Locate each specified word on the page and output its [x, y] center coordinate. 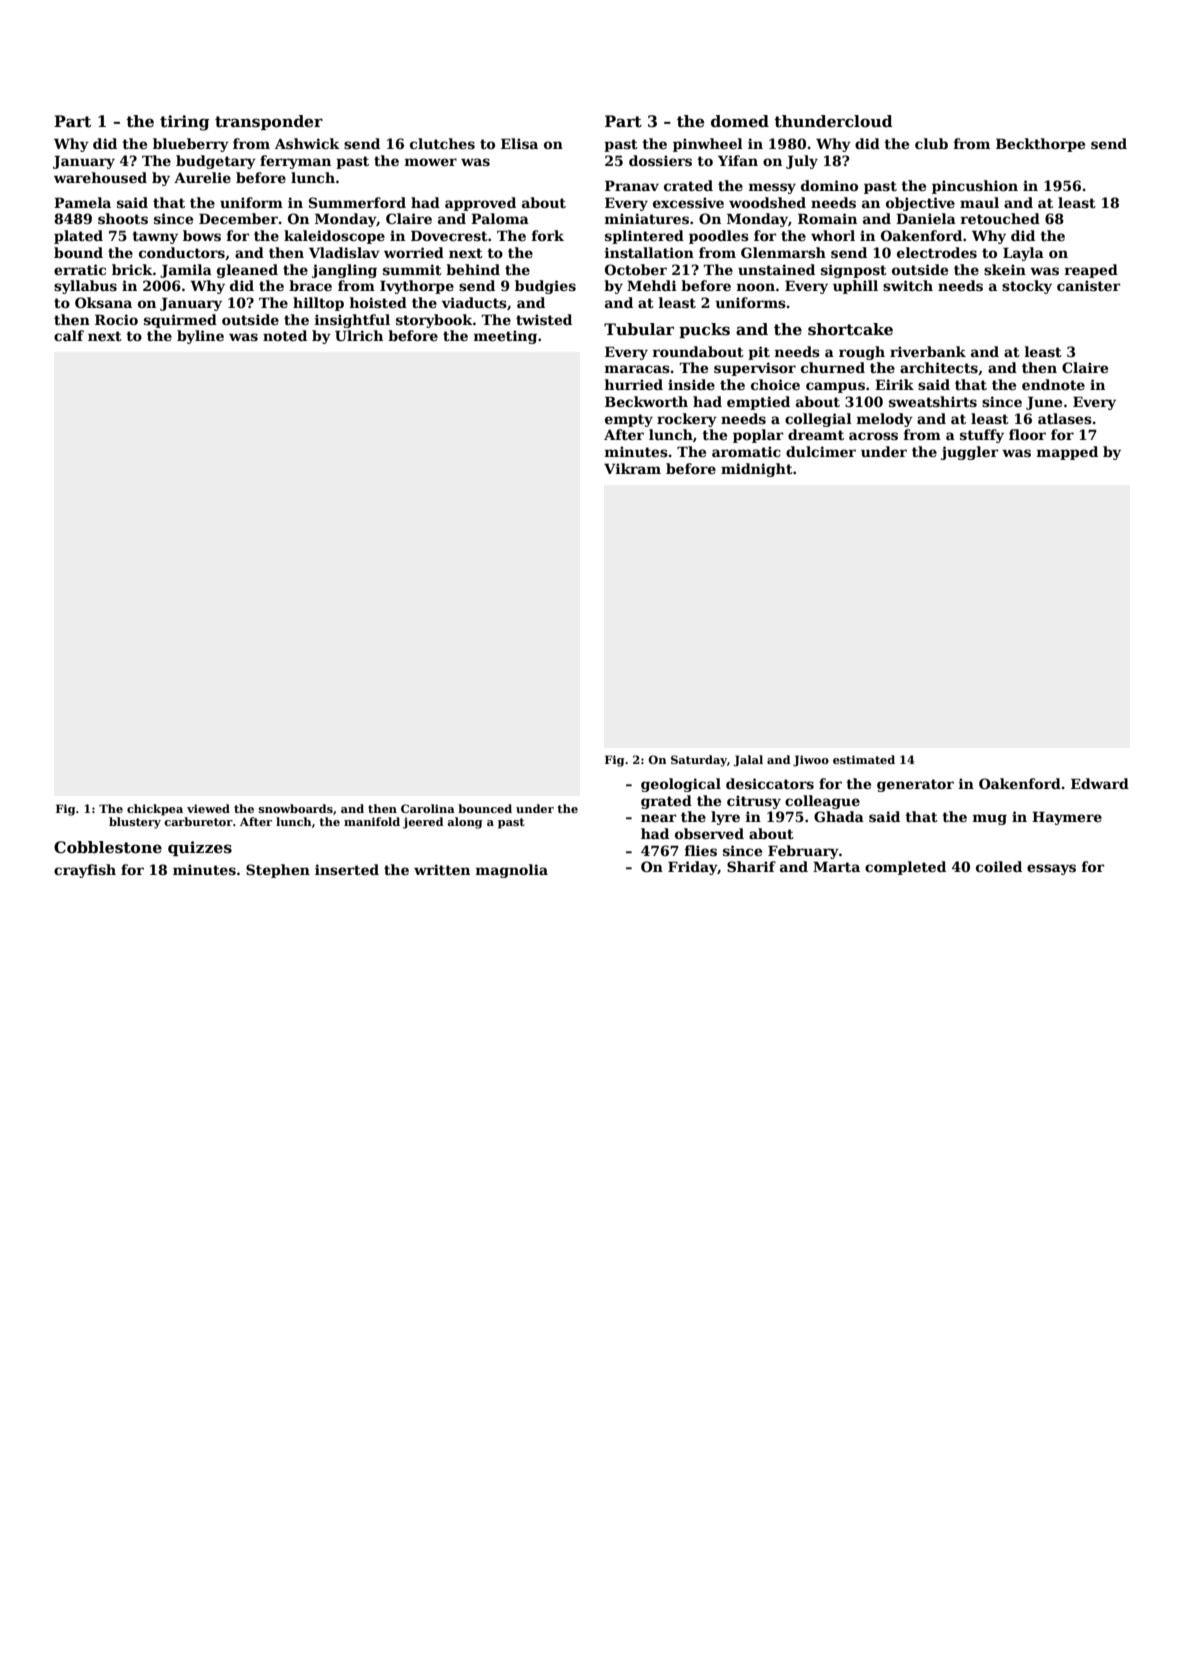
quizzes [200, 848]
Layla [1023, 254]
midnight [757, 470]
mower [430, 162]
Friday [692, 868]
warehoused [100, 177]
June [1044, 403]
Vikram [632, 468]
